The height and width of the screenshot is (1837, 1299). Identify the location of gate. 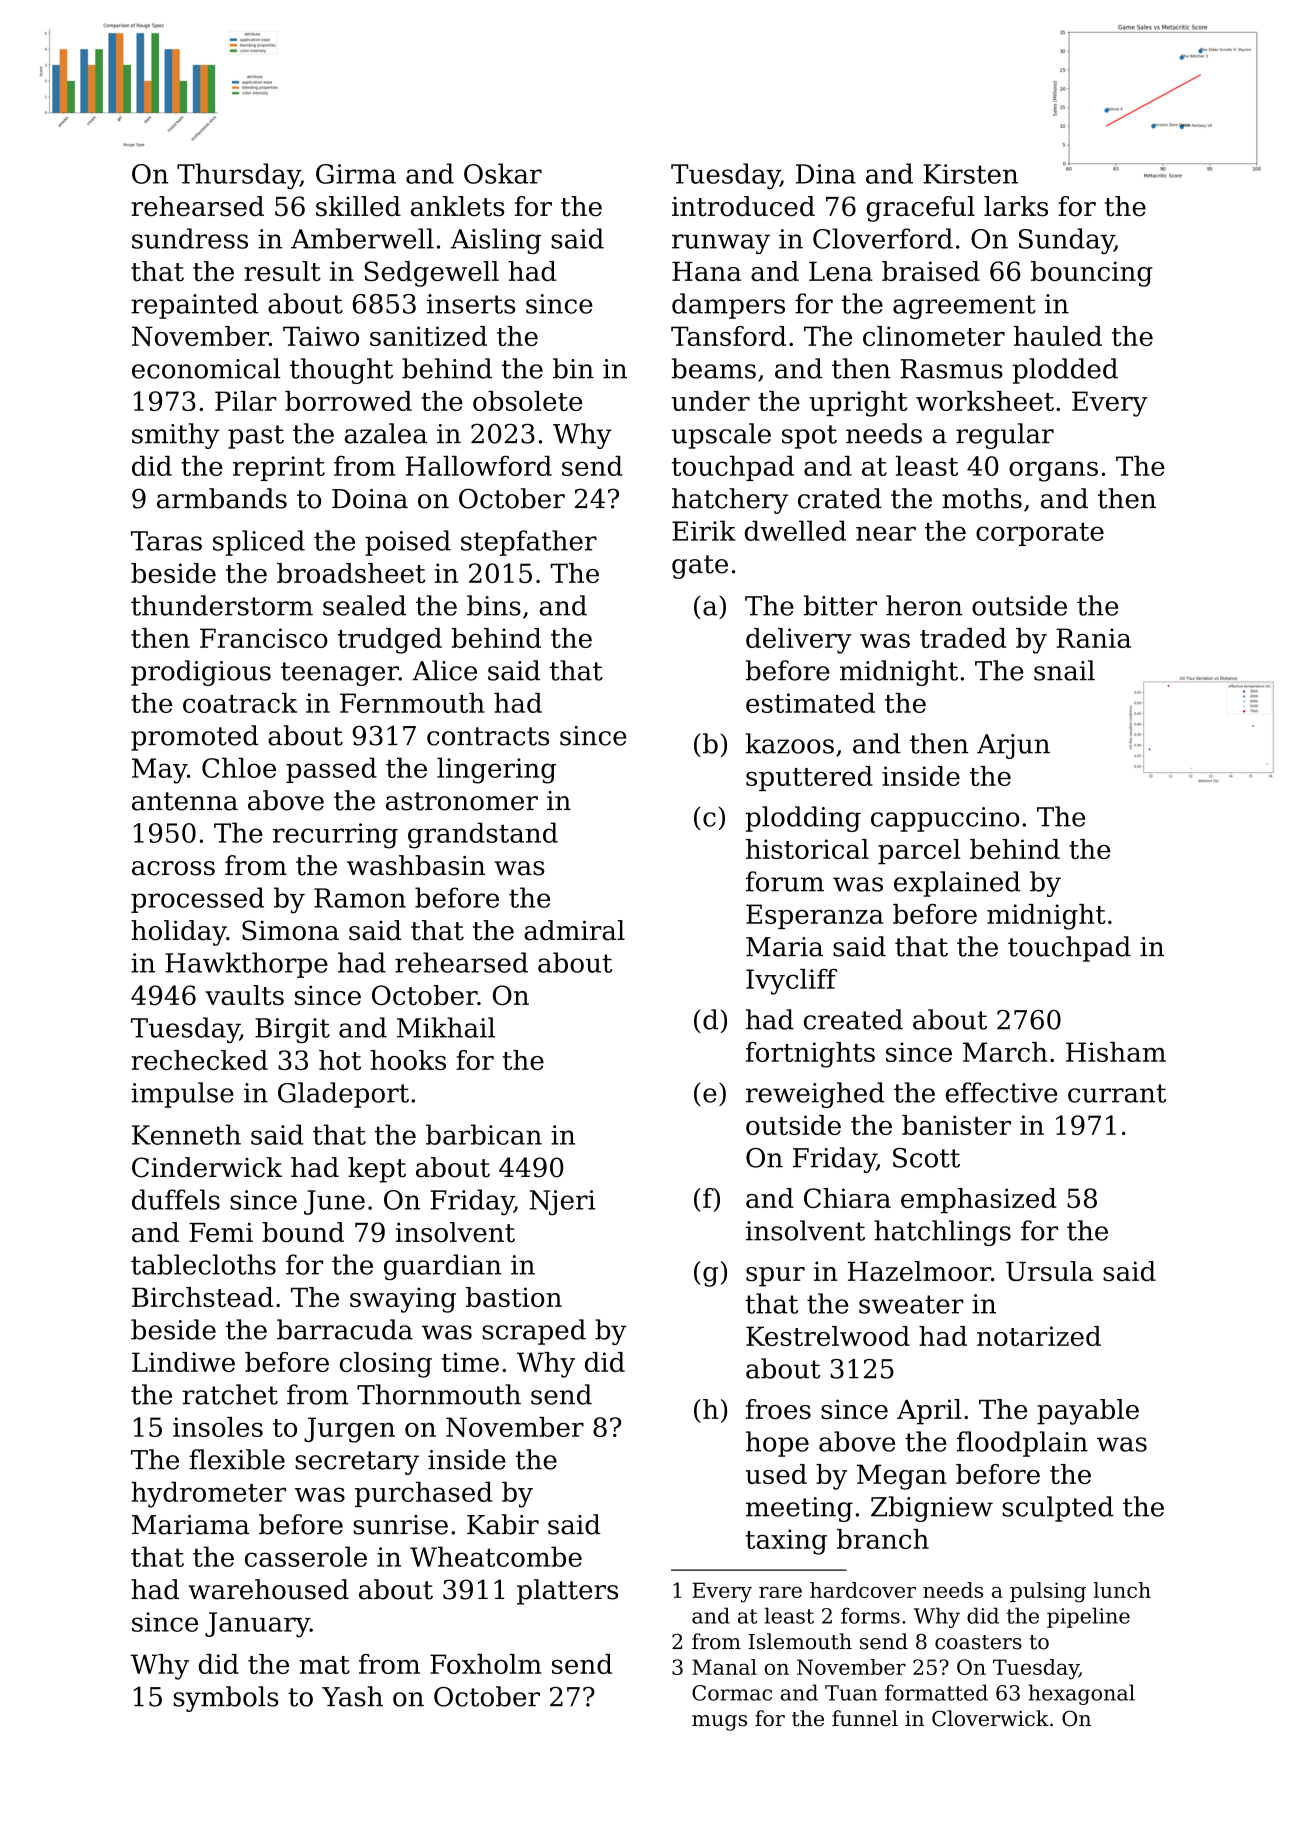
(700, 567).
